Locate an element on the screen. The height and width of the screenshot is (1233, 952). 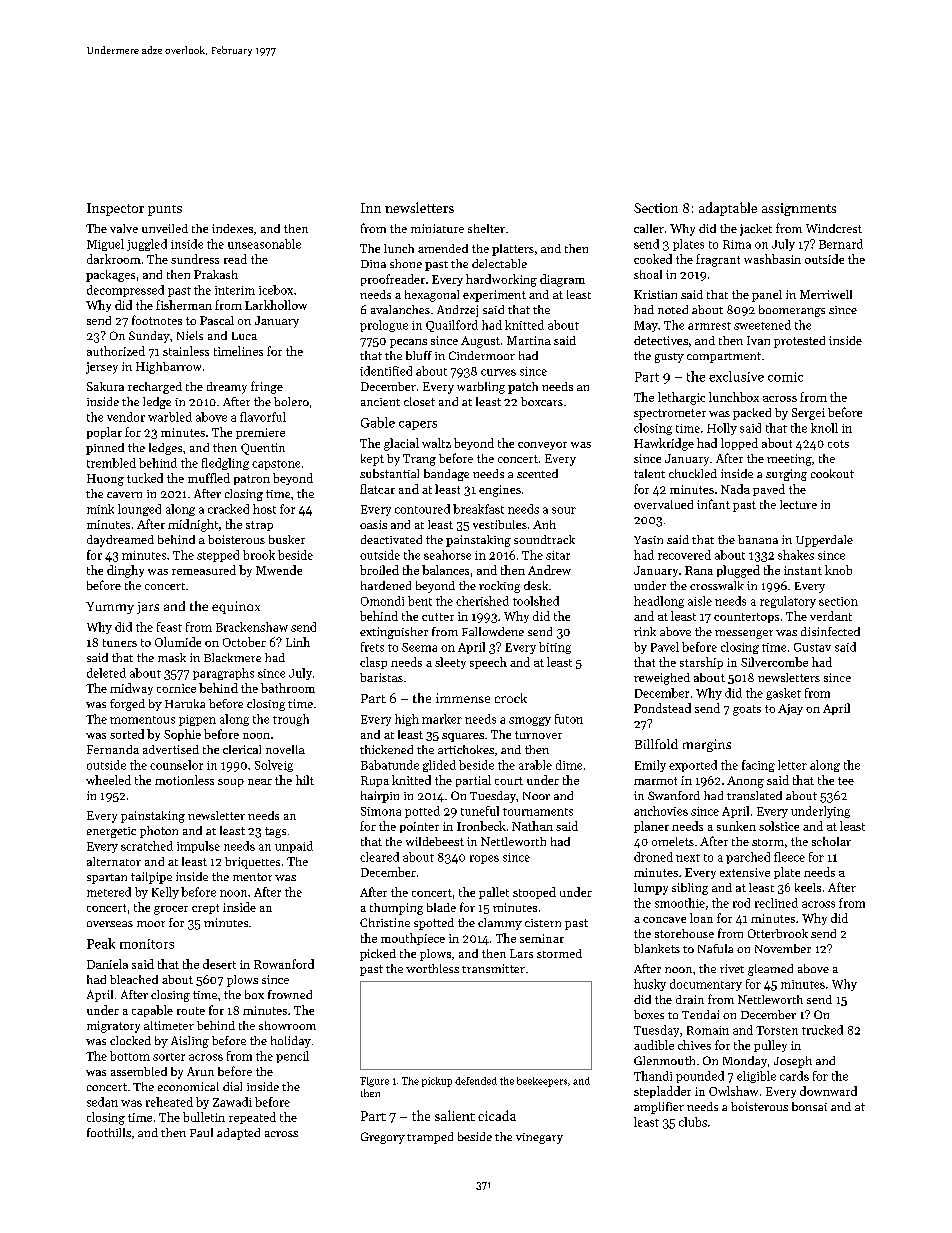
aisle is located at coordinates (700, 601).
